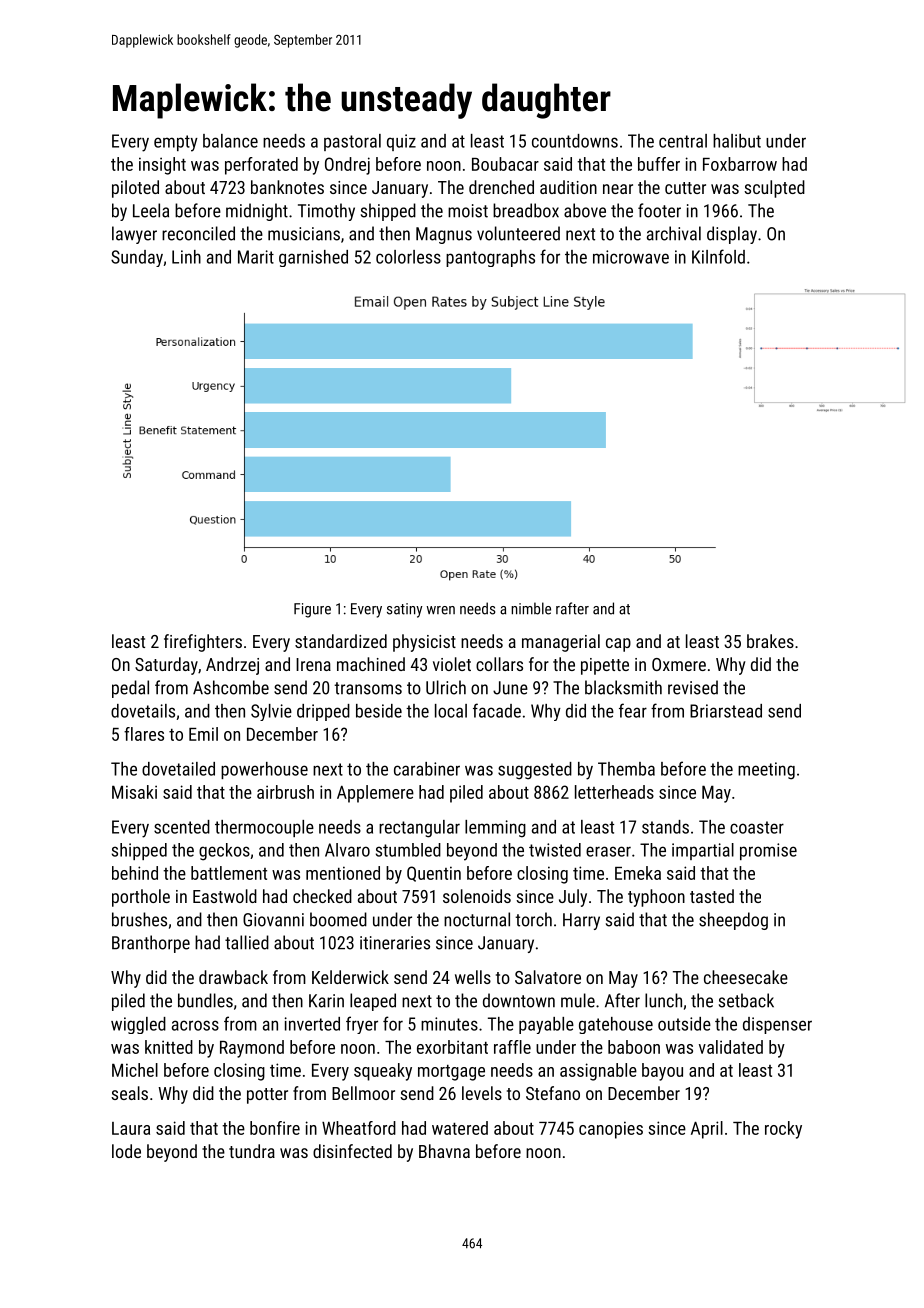 Image resolution: width=924 pixels, height=1308 pixels. What do you see at coordinates (256, 257) in the document?
I see `Marit` at bounding box center [256, 257].
